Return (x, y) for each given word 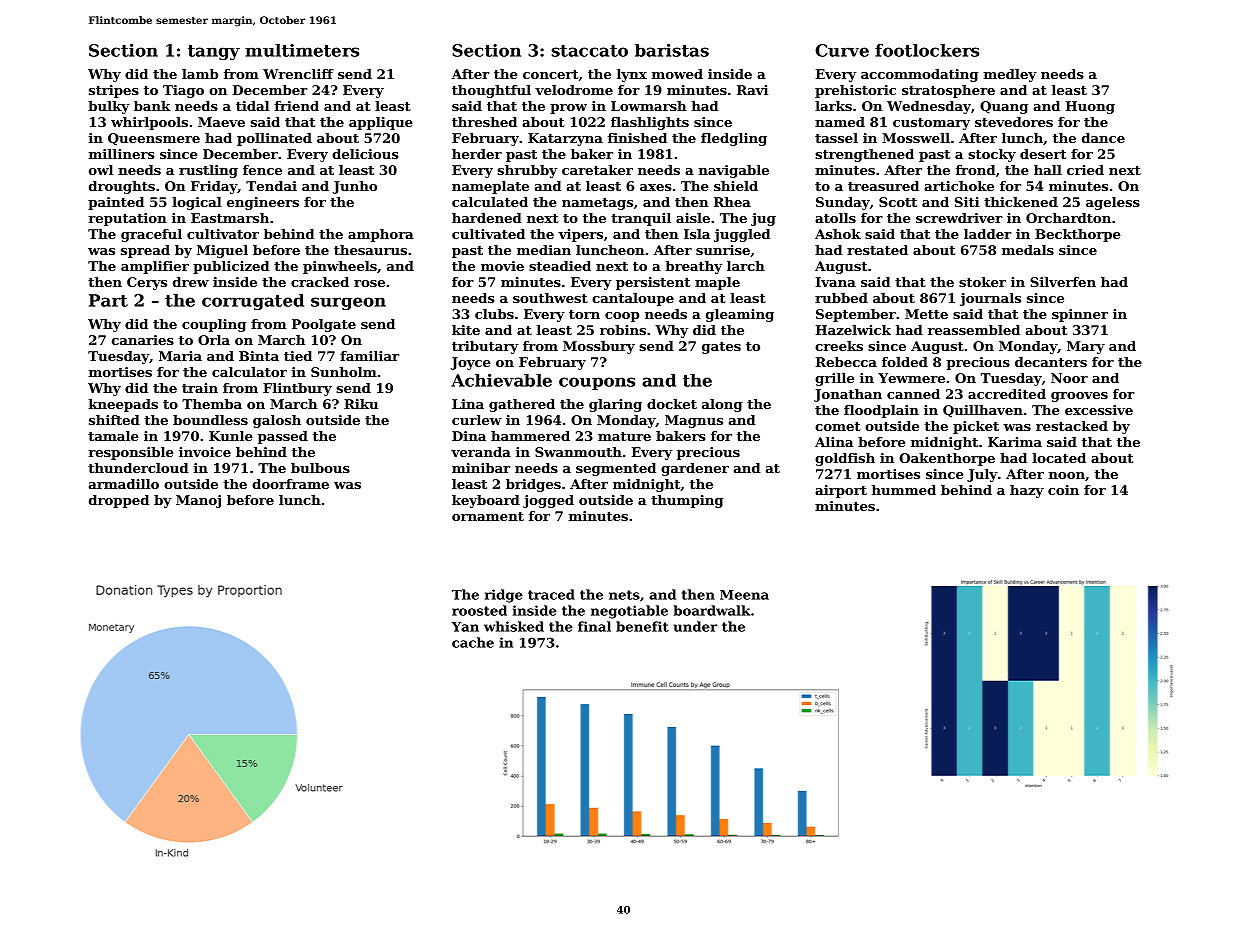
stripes (114, 91)
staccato (589, 51)
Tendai (271, 186)
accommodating (920, 75)
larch (746, 266)
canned (913, 394)
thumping (687, 501)
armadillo (124, 484)
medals (1028, 250)
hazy (1027, 491)
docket (672, 404)
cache (473, 642)
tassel (836, 138)
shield (736, 186)
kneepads (123, 405)
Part (108, 300)
